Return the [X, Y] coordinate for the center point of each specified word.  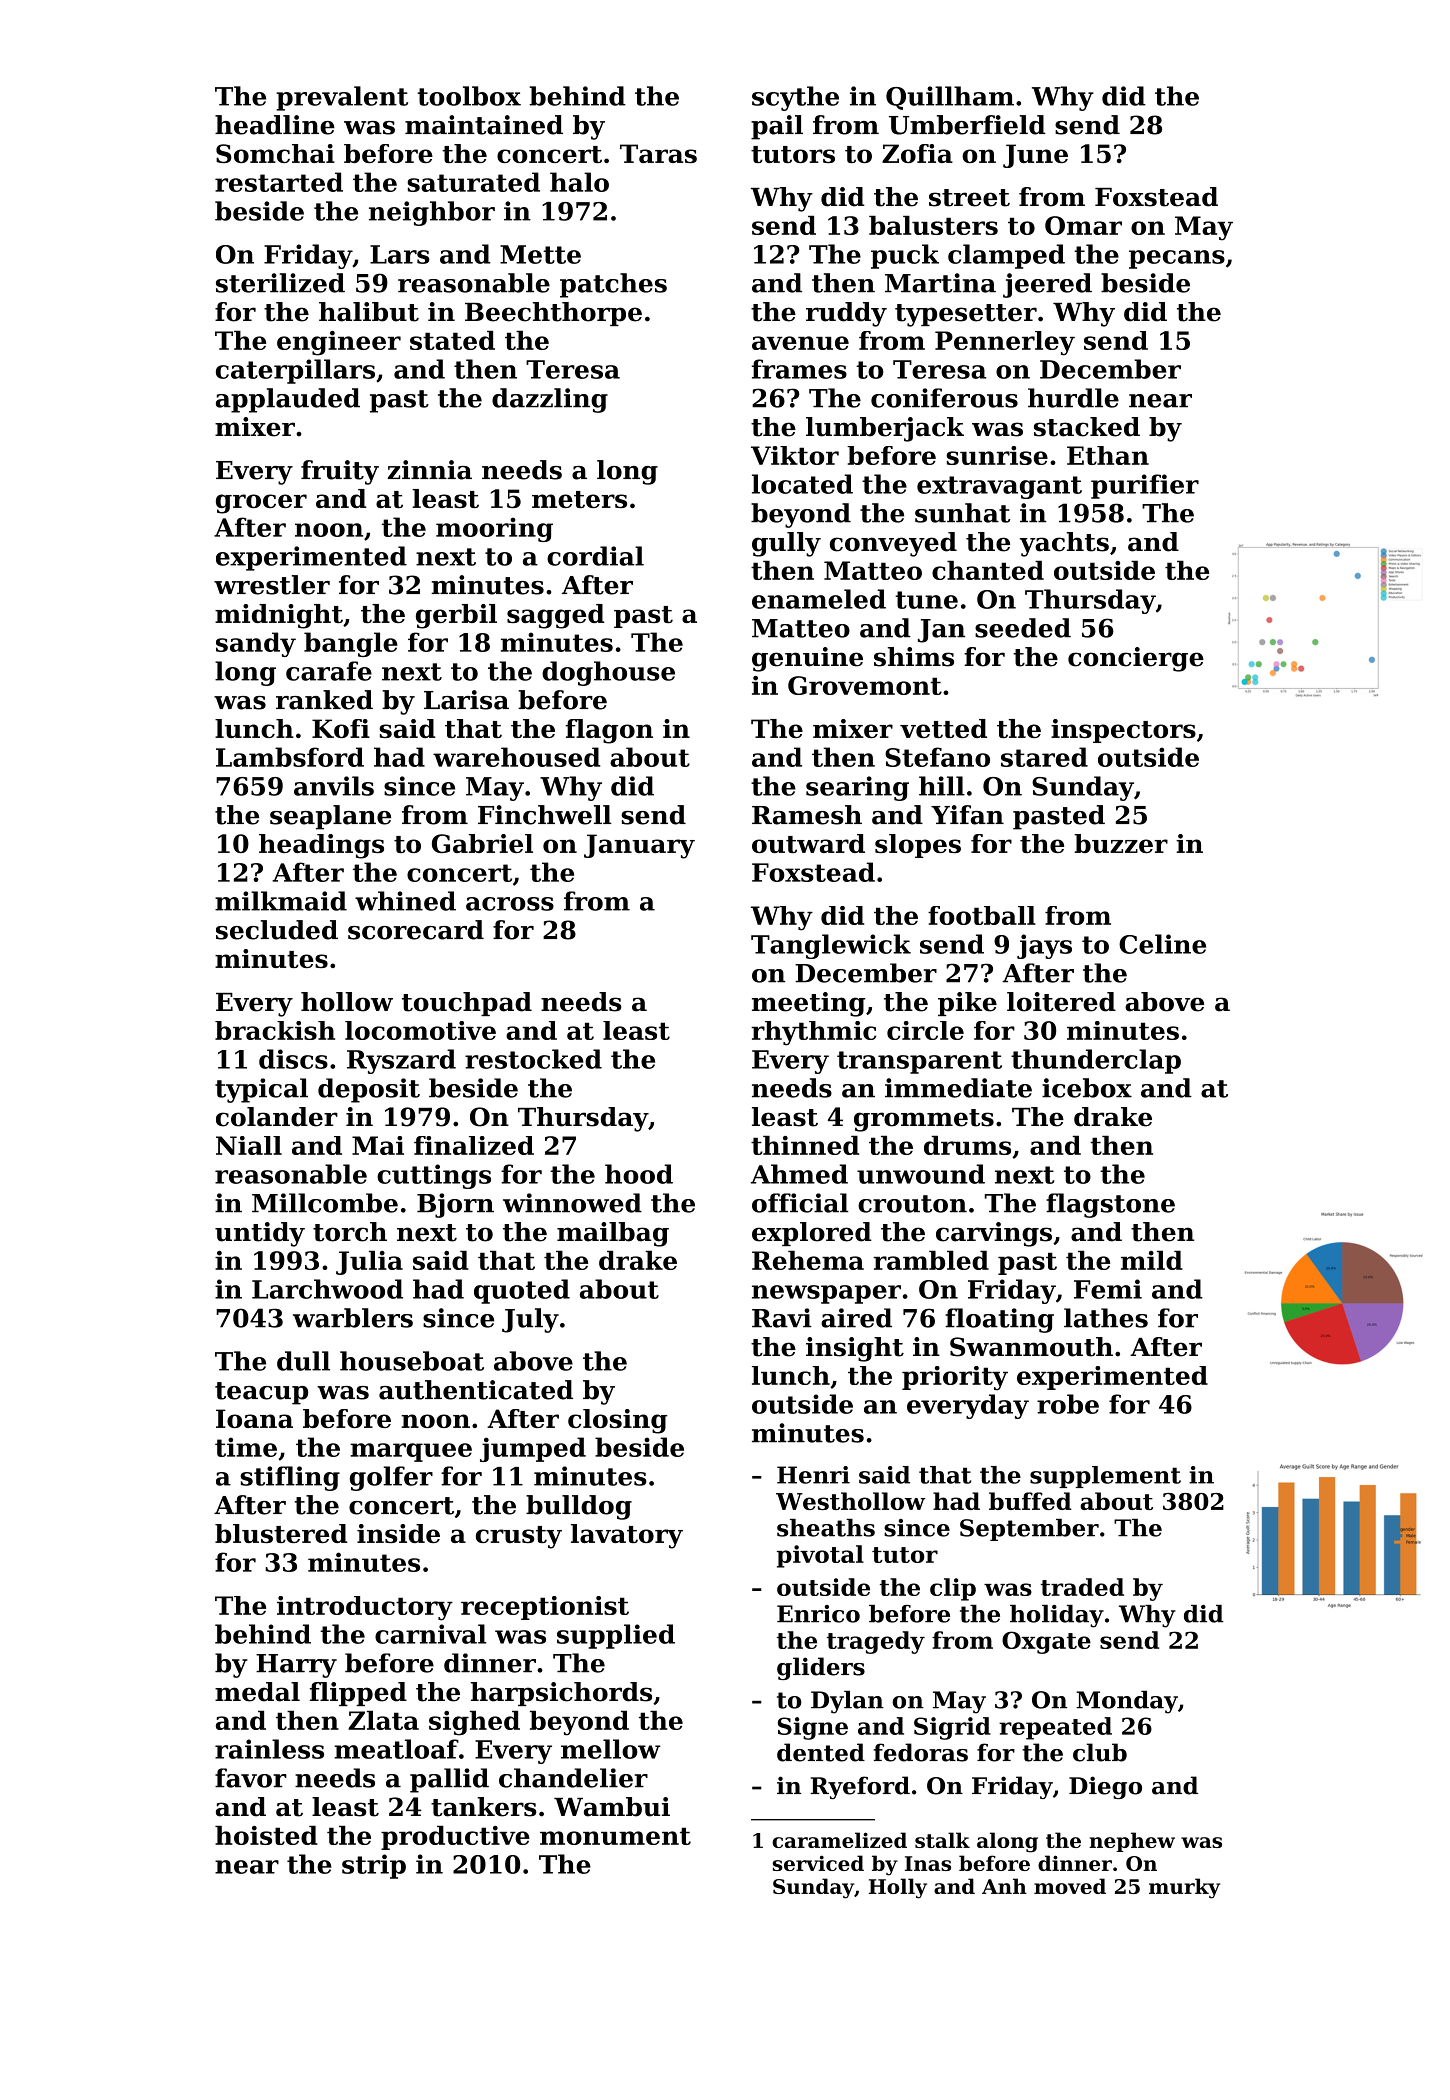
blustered [281, 1533]
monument [615, 1836]
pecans [1177, 259]
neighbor [432, 213]
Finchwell [545, 815]
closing [618, 1421]
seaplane [330, 817]
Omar [1083, 225]
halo [579, 182]
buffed [1030, 1501]
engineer [339, 343]
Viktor [795, 455]
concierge [1136, 659]
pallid [449, 1780]
